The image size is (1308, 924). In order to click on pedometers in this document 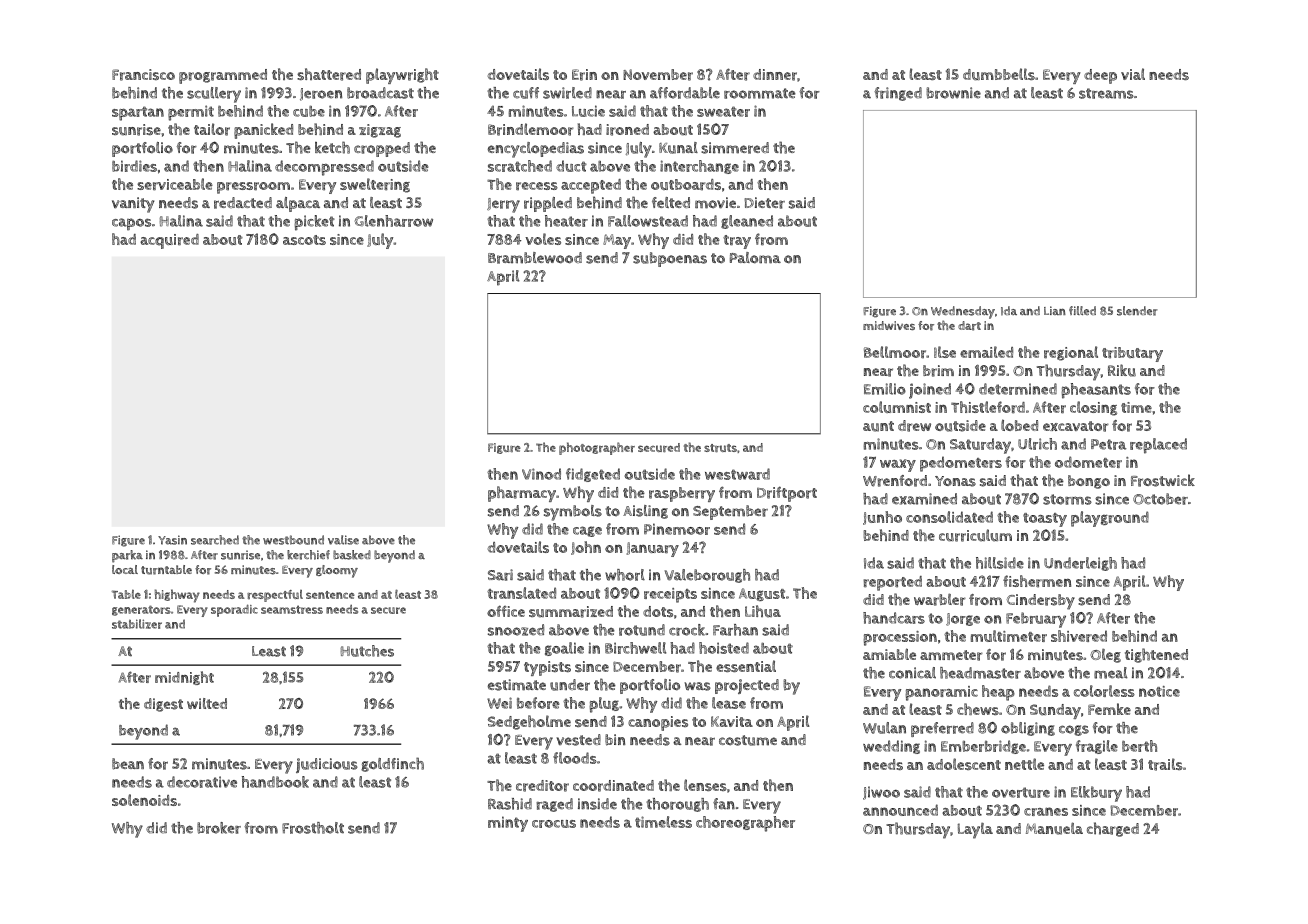, I will do `click(961, 464)`.
